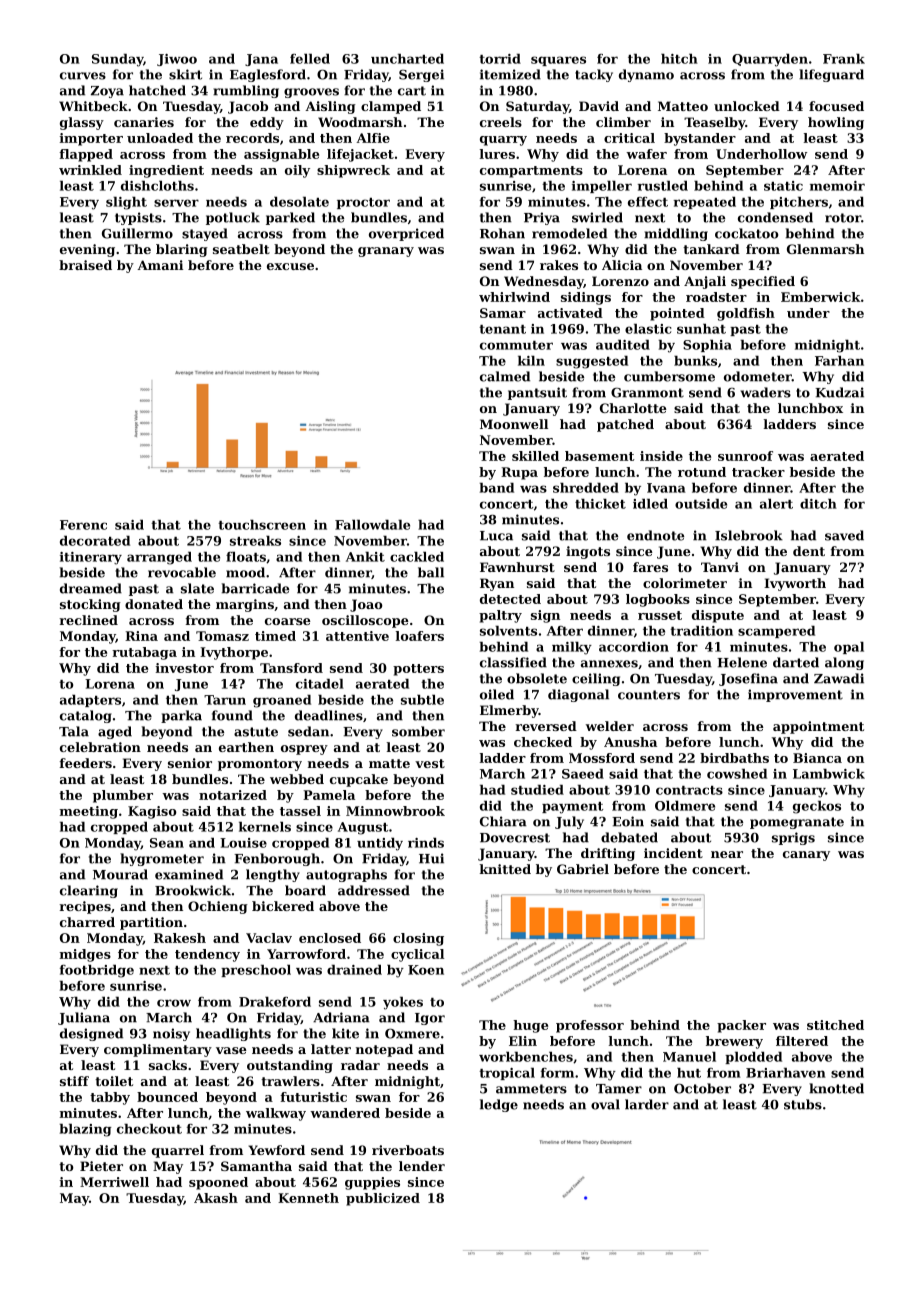  What do you see at coordinates (276, 1150) in the screenshot?
I see `Yewford` at bounding box center [276, 1150].
